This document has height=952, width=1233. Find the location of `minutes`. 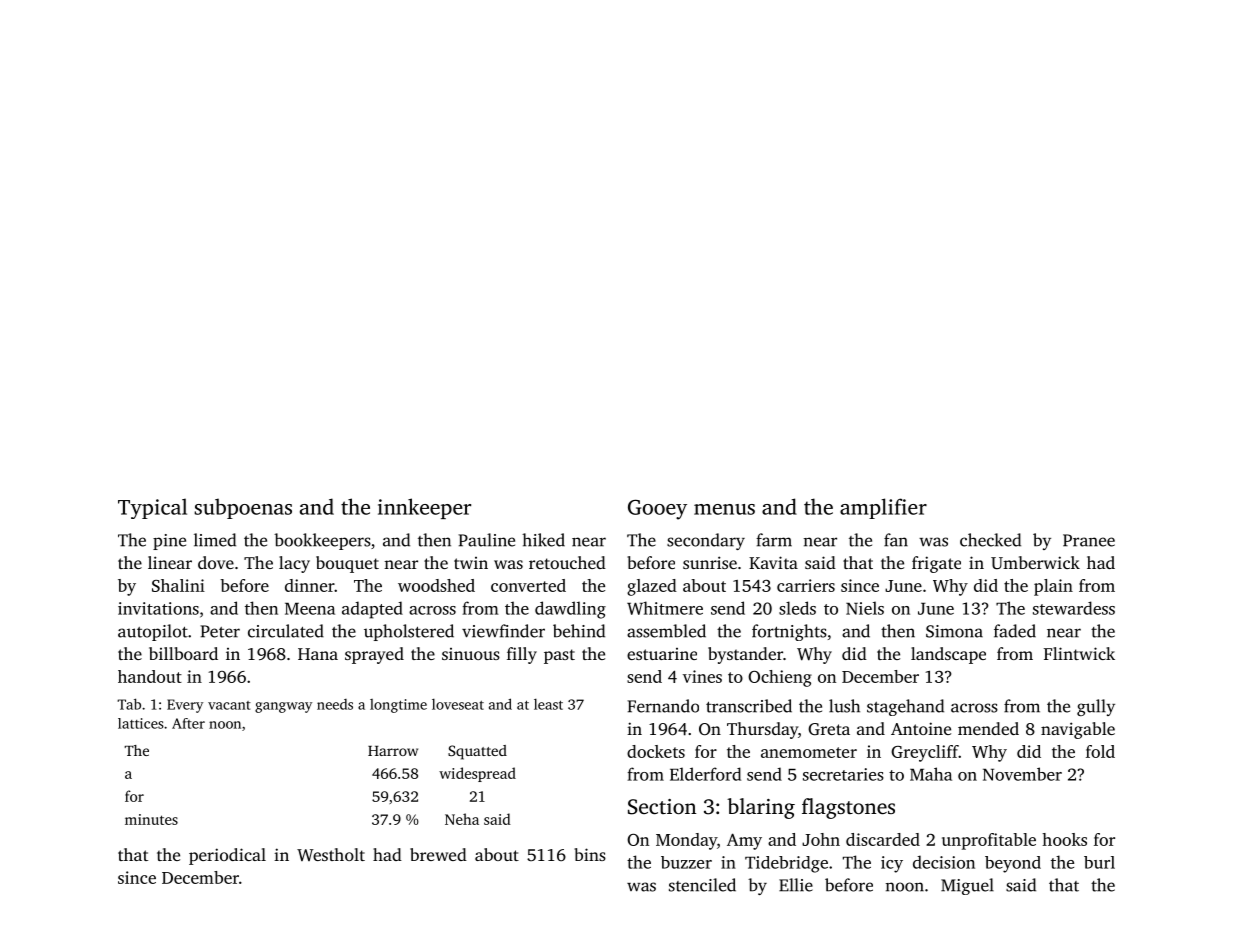

minutes is located at coordinates (151, 819).
